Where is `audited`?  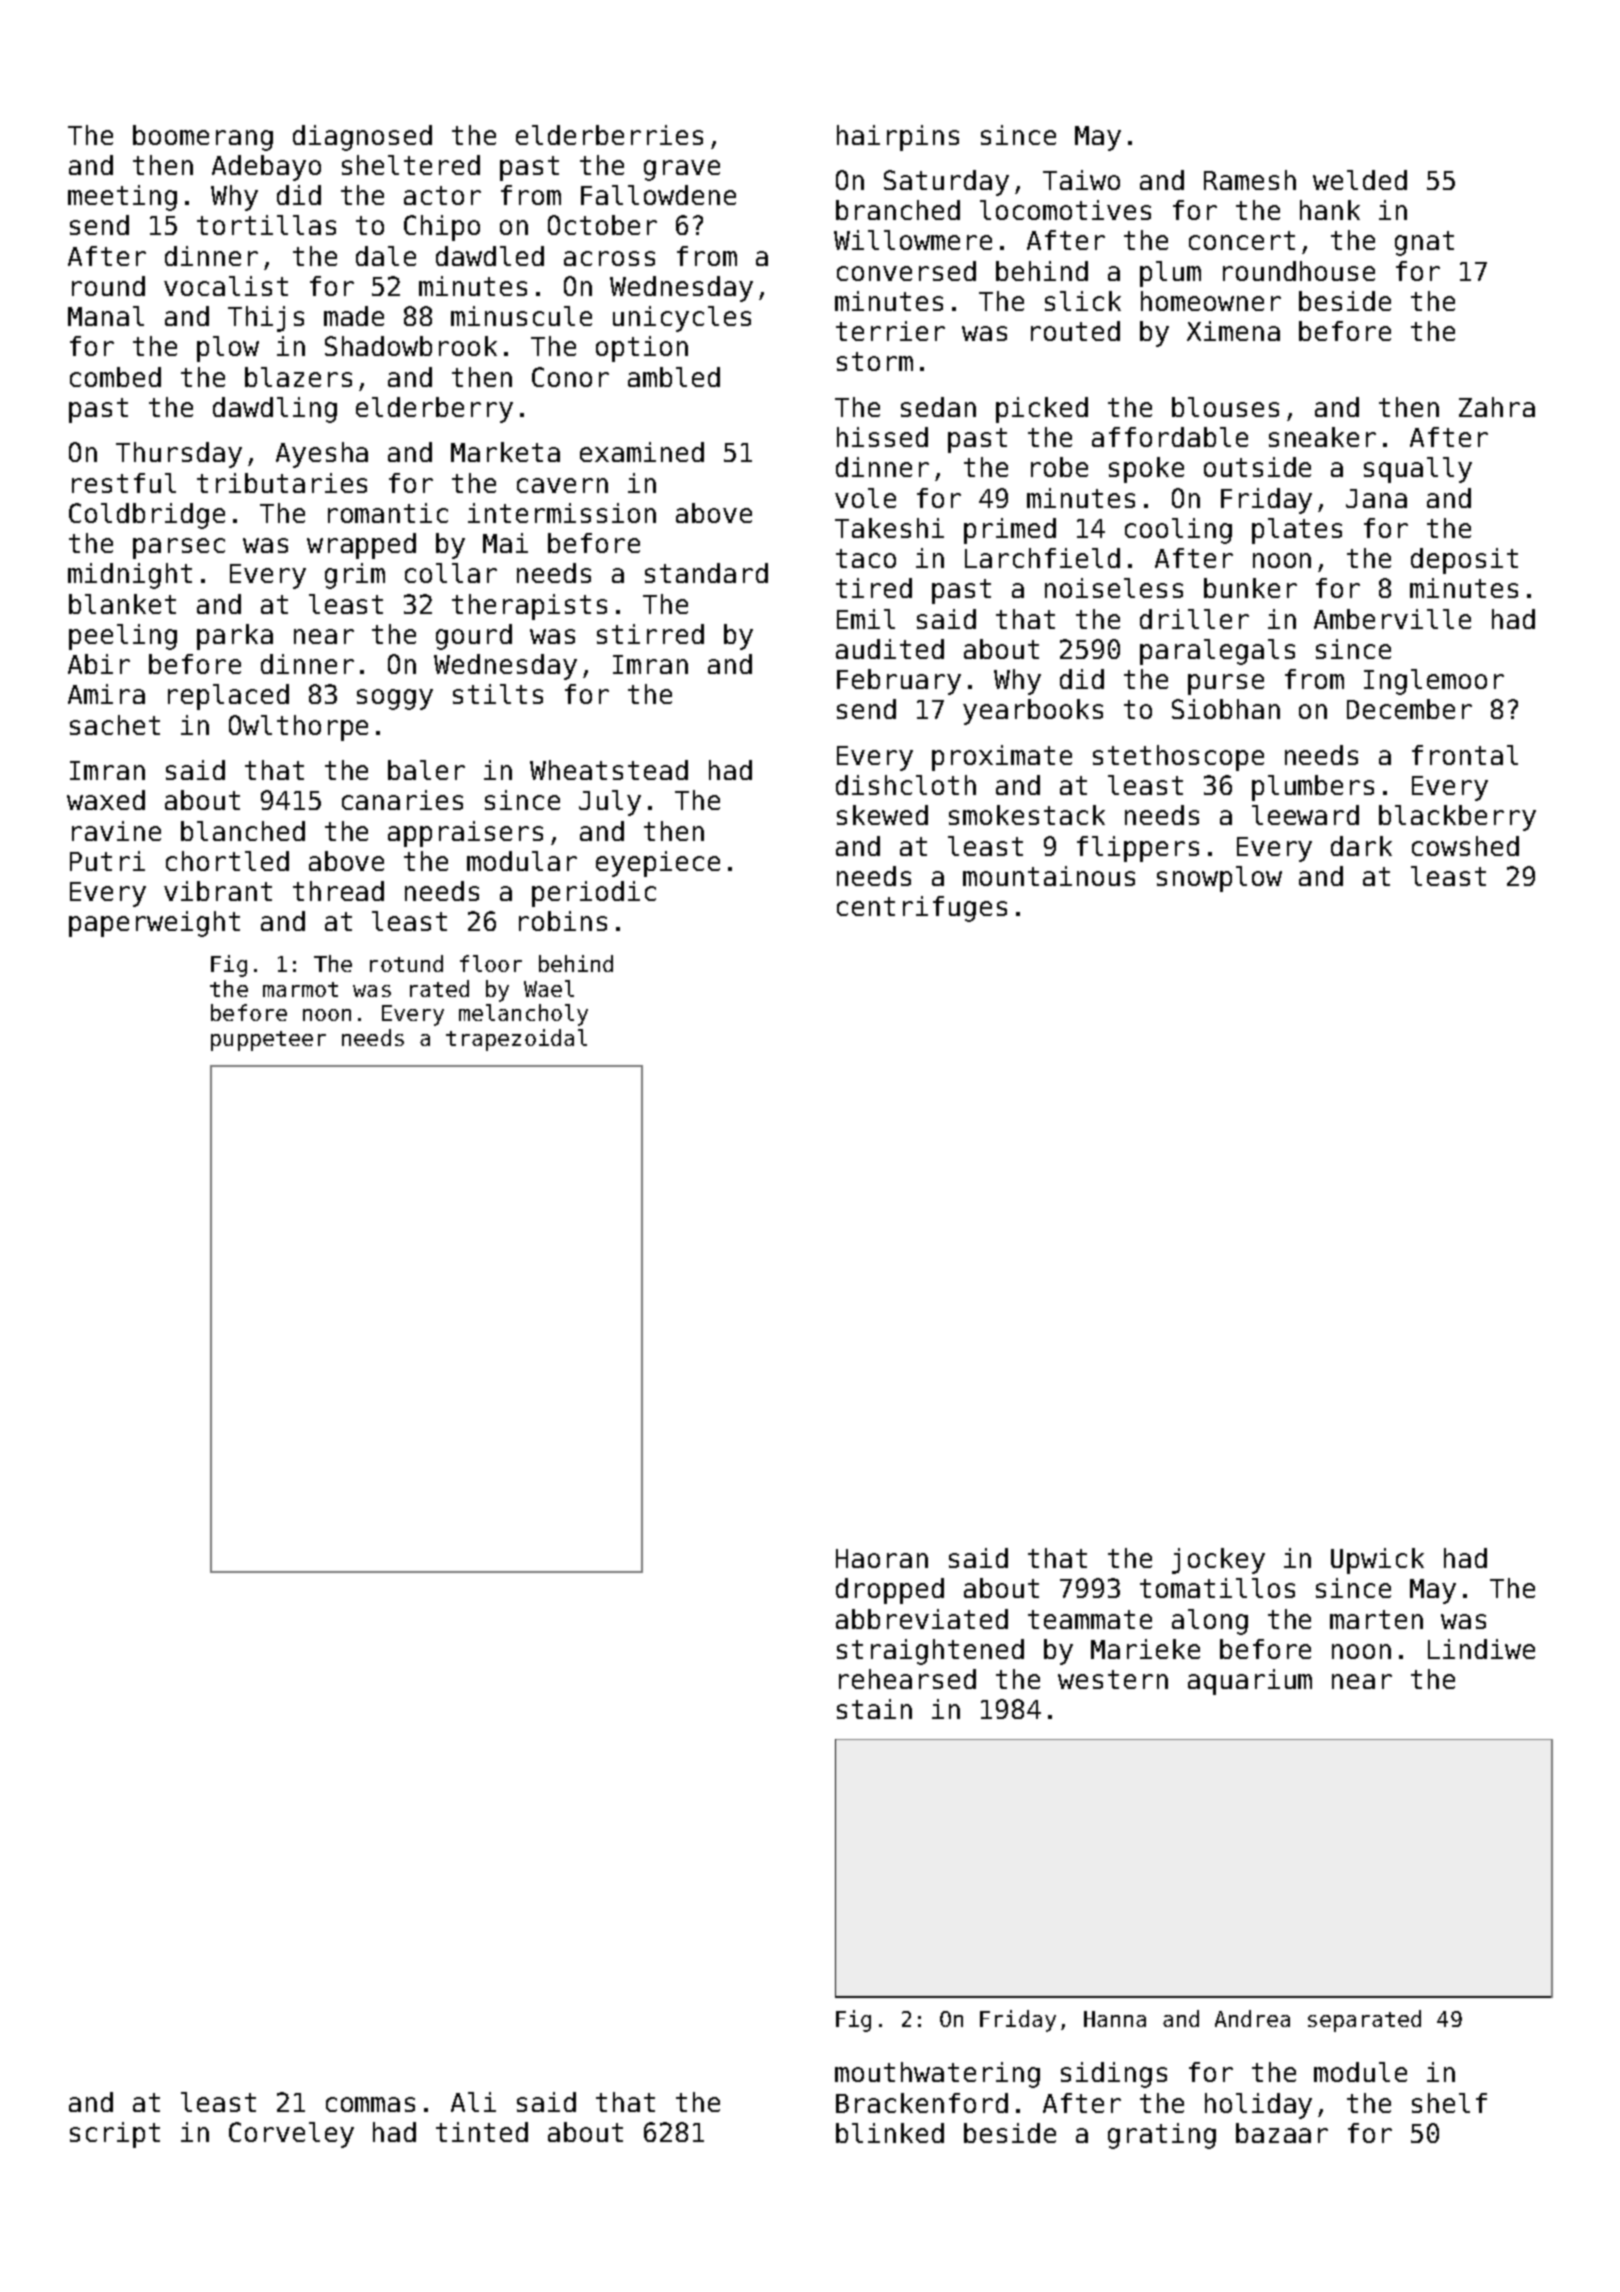
audited is located at coordinates (890, 649).
